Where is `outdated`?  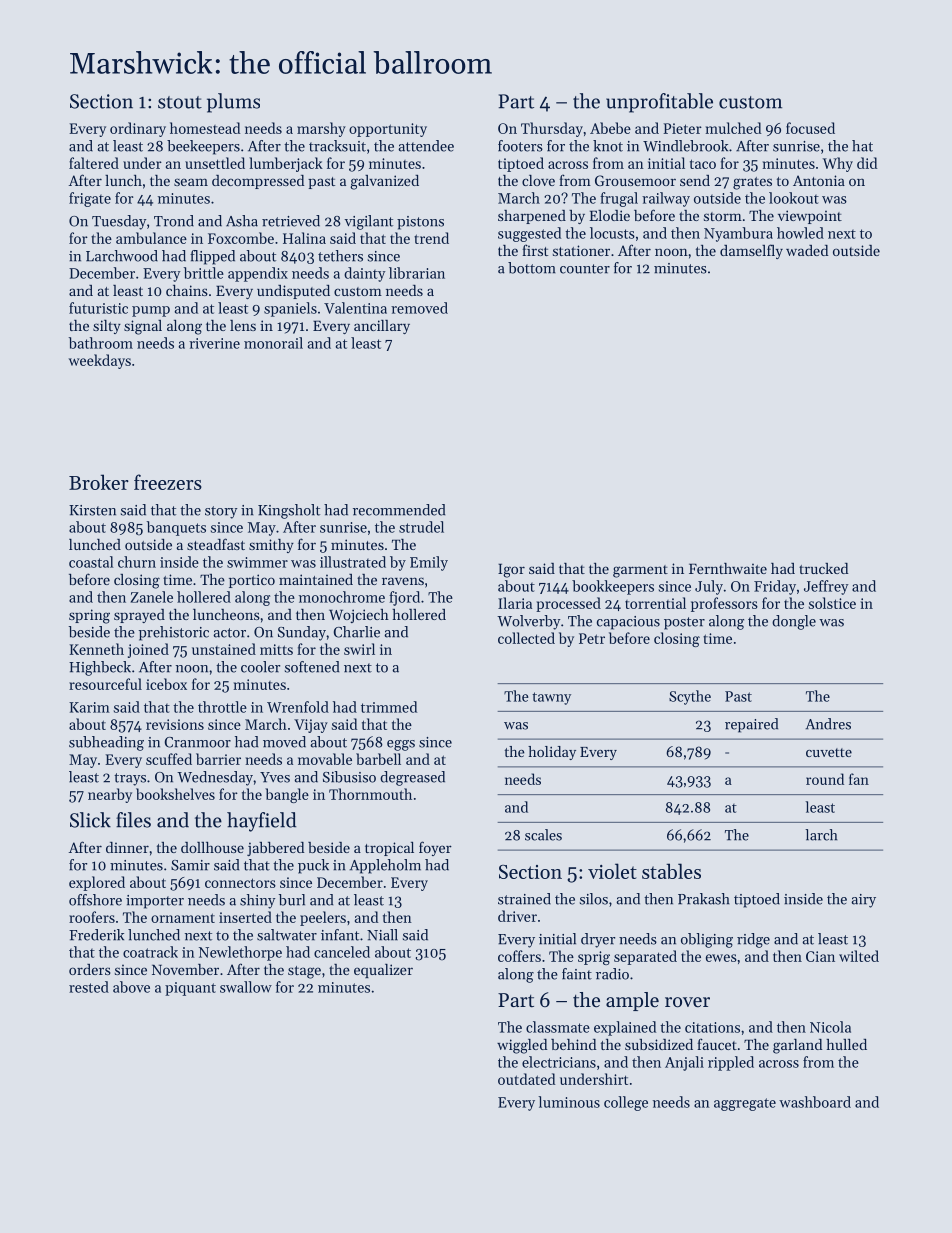
outdated is located at coordinates (527, 1079).
